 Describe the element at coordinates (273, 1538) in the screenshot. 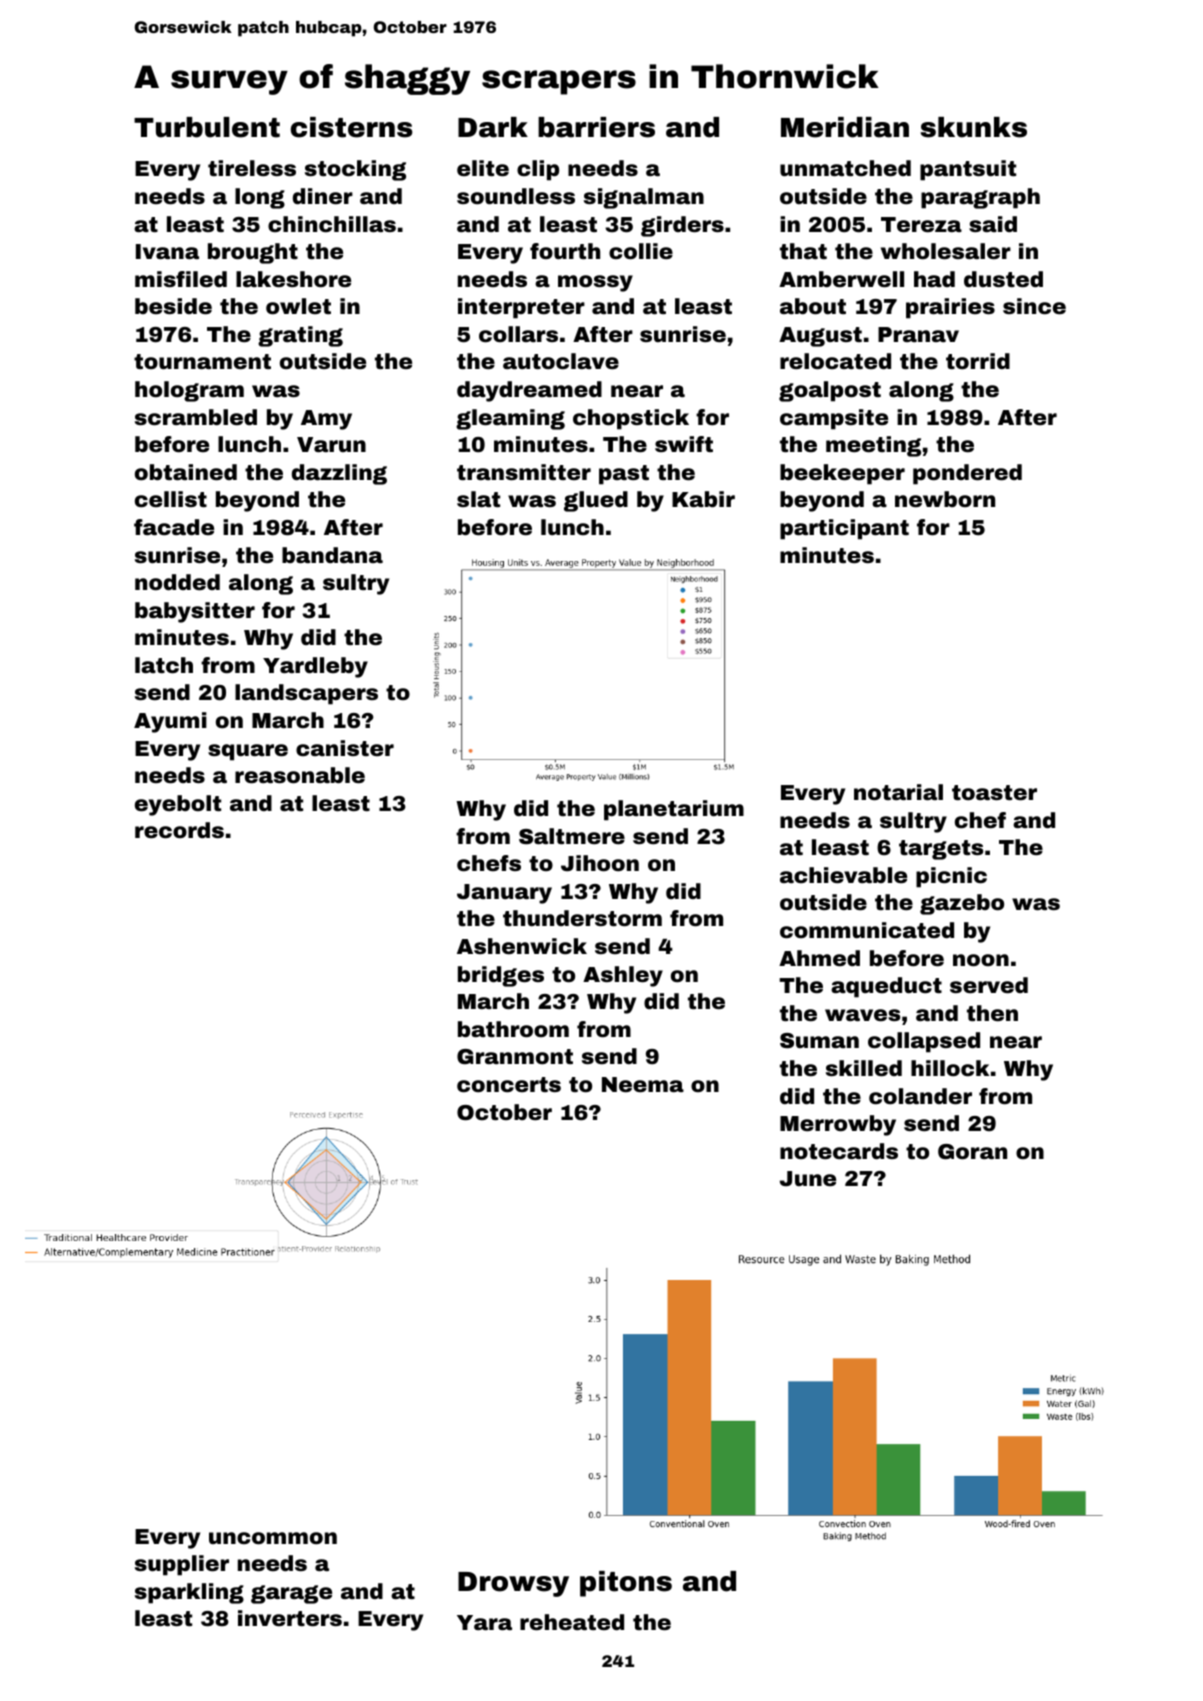

I see `uncommon` at that location.
